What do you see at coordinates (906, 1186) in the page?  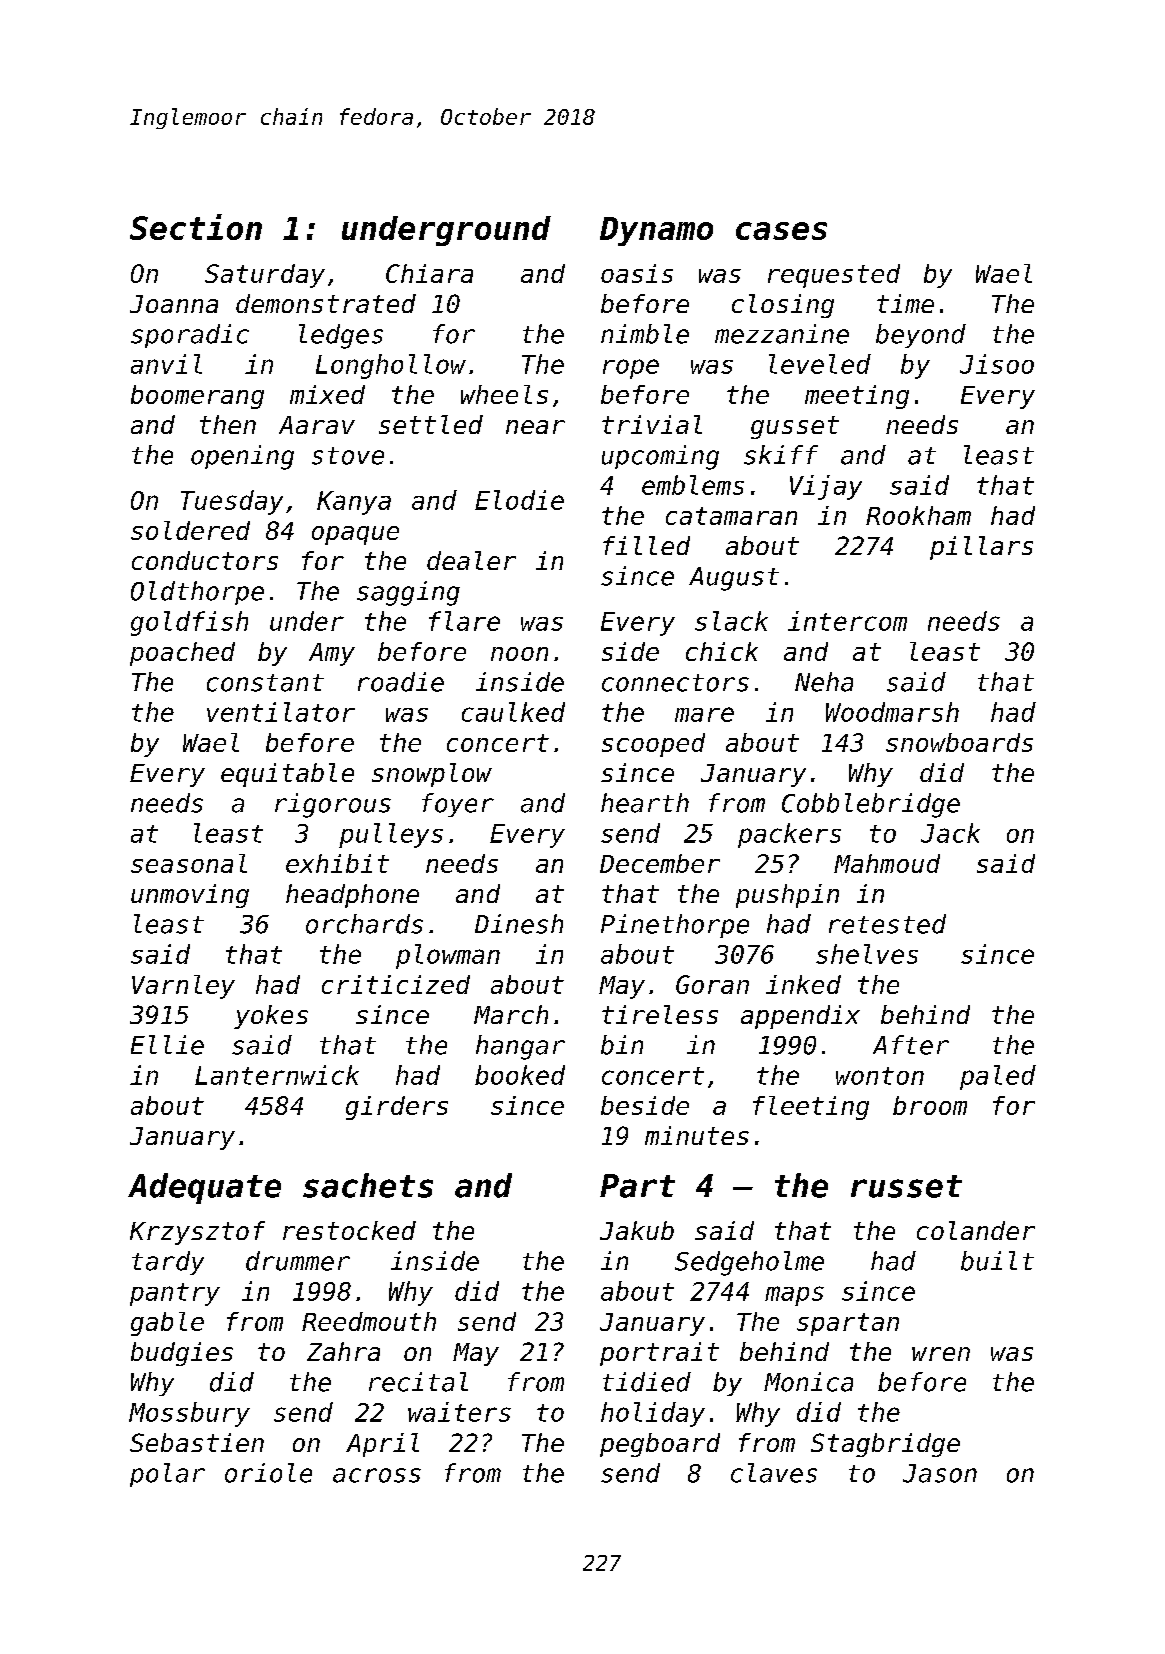 I see `russet` at bounding box center [906, 1186].
